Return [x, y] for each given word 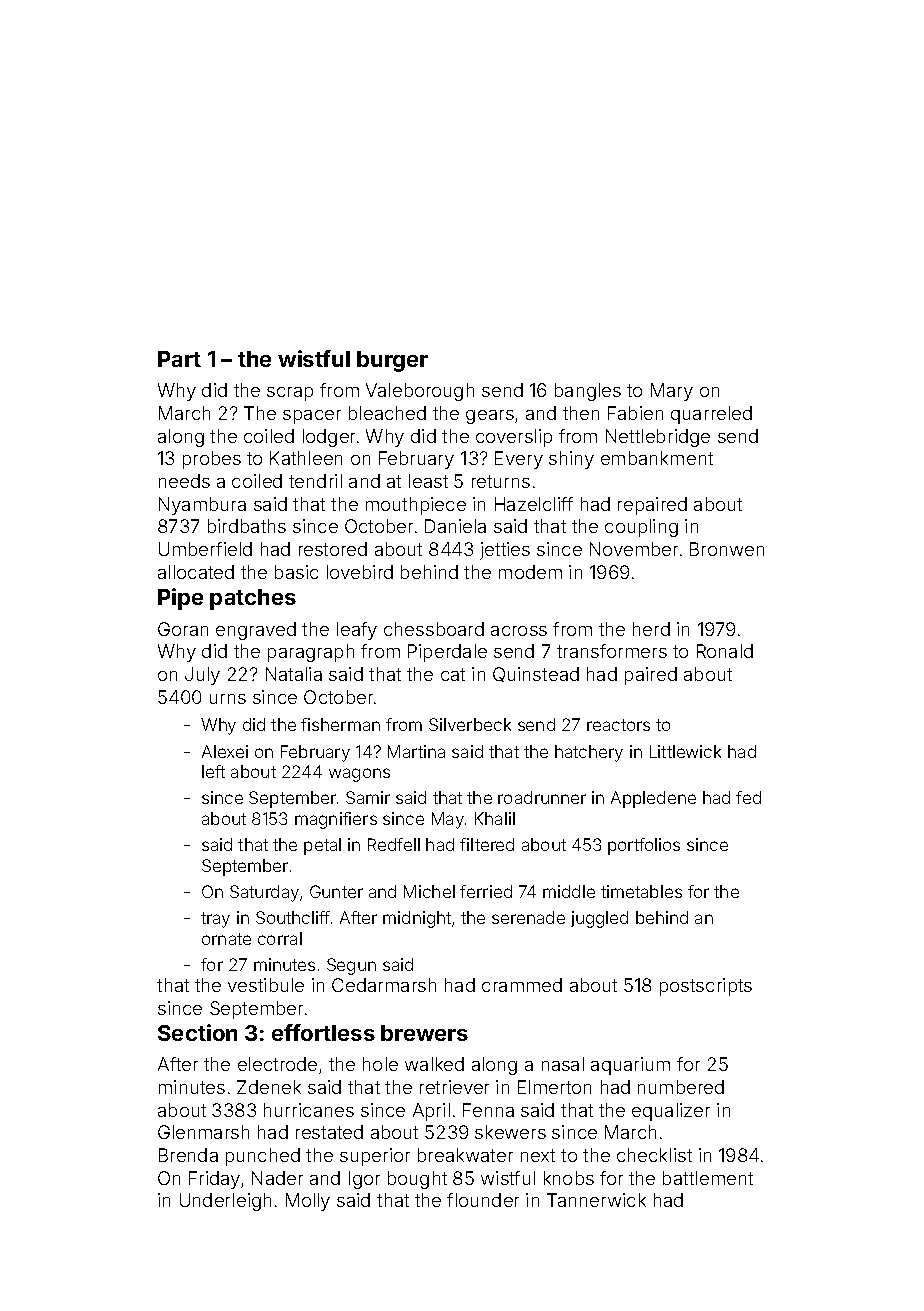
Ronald [725, 651]
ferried [486, 891]
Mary [672, 392]
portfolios [644, 846]
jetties [505, 551]
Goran [183, 629]
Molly [308, 1202]
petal [322, 846]
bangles [588, 392]
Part [179, 359]
